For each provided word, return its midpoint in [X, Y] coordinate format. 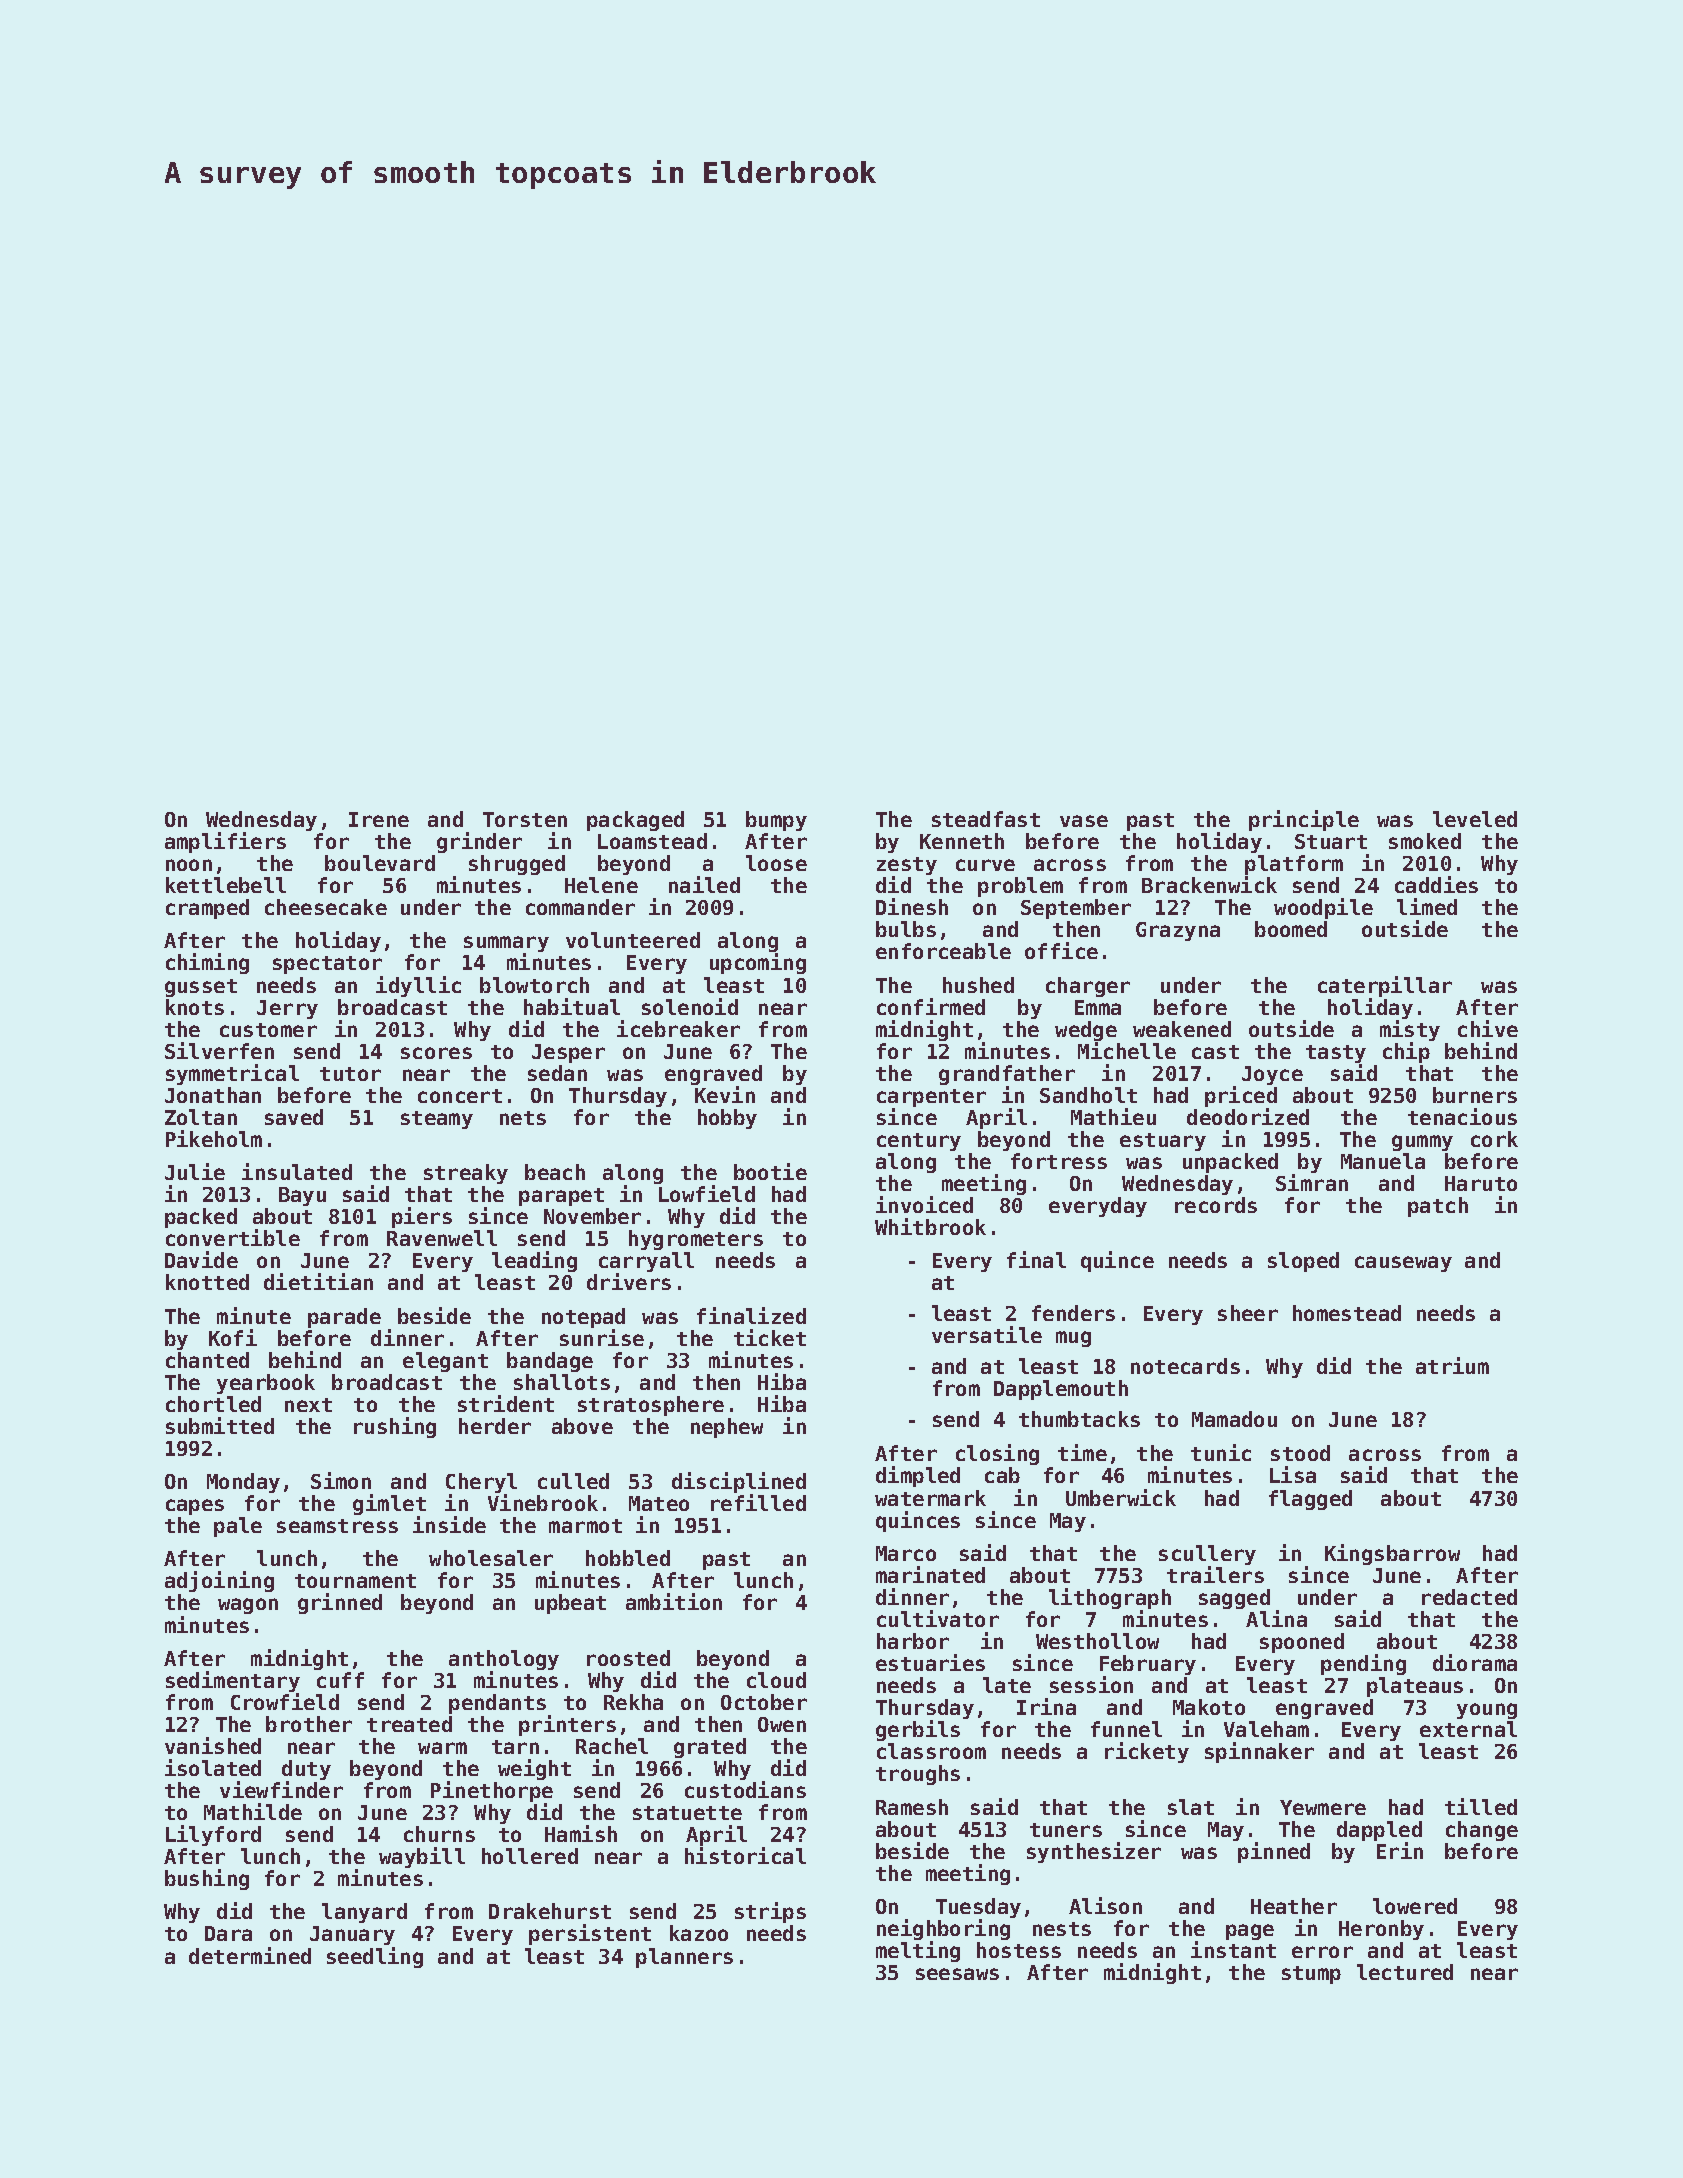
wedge [1086, 1031]
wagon [248, 1606]
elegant [445, 1362]
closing [997, 1454]
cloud [776, 1680]
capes [195, 1507]
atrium [1452, 1365]
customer [268, 1030]
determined [250, 1955]
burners [1475, 1095]
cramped [207, 909]
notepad [583, 1318]
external [1468, 1729]
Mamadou [1234, 1419]
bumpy [776, 821]
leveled [1475, 819]
